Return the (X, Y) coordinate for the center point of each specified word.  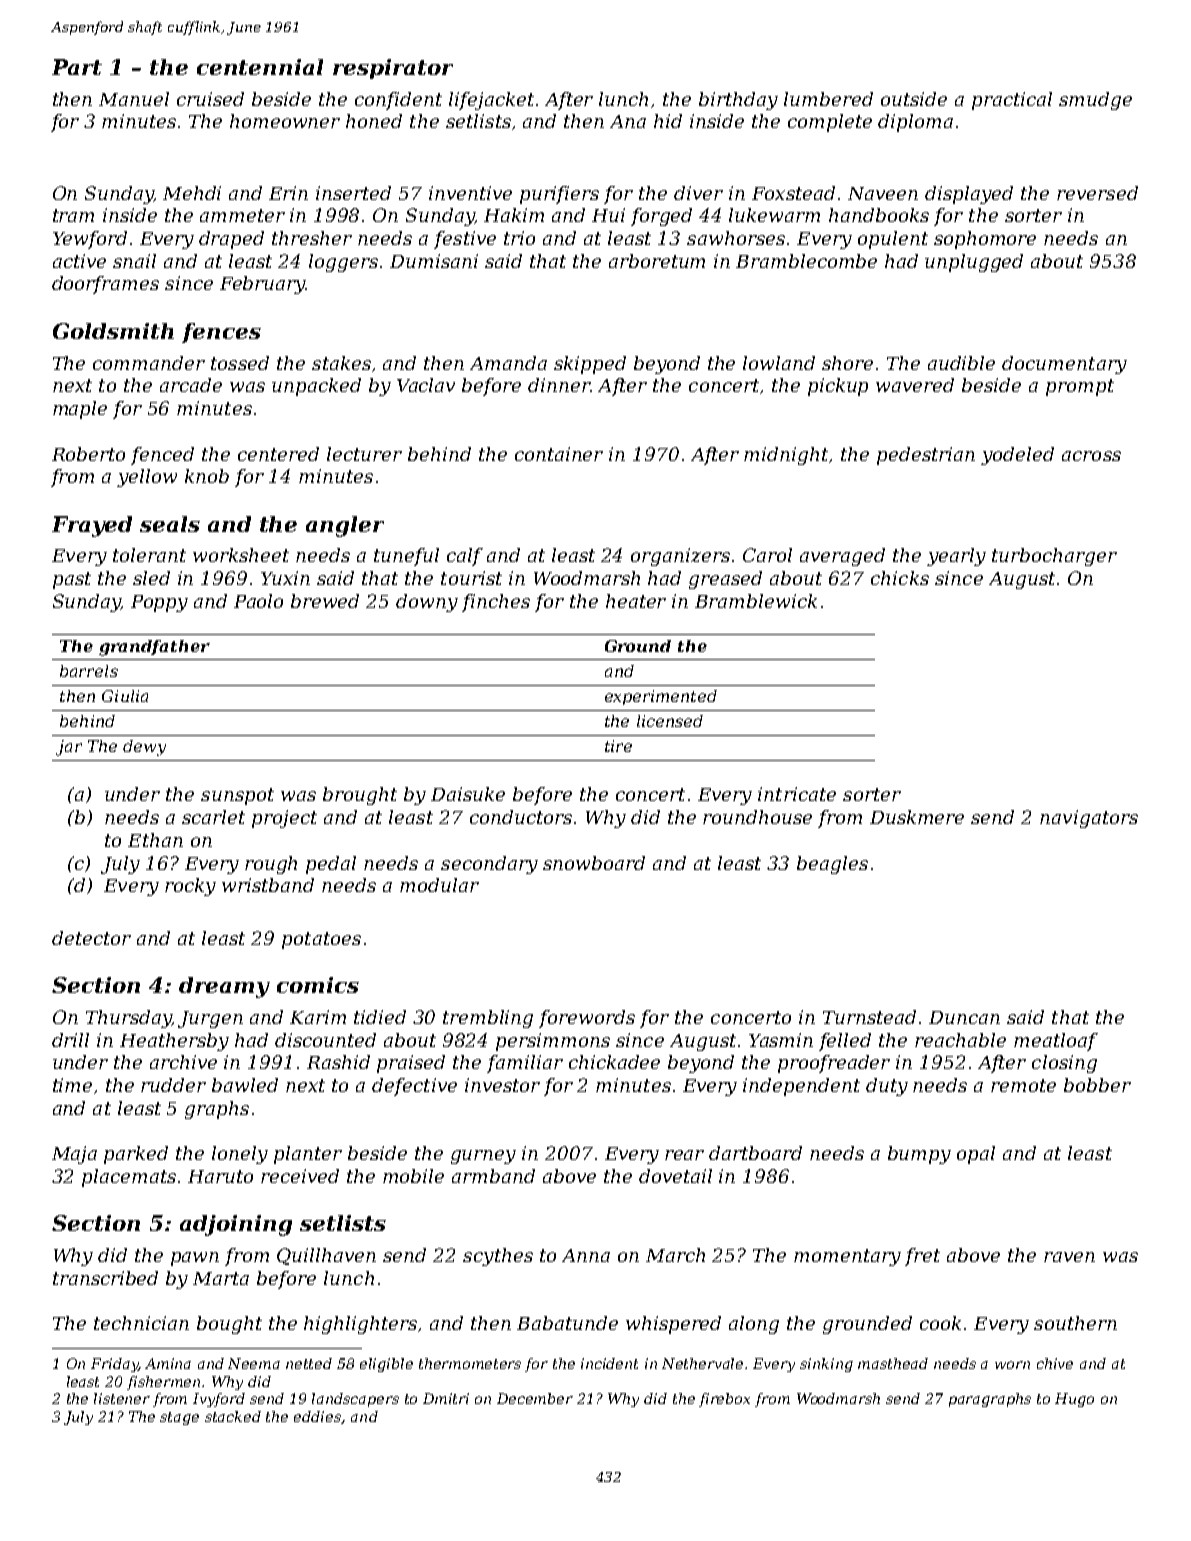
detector (91, 938)
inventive (470, 193)
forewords (587, 1019)
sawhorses (736, 238)
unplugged (974, 263)
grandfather (154, 648)
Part (77, 67)
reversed (1097, 193)
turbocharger (1054, 557)
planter (308, 1155)
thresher (312, 238)
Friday (114, 1365)
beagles (832, 865)
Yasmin (781, 1040)
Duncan (964, 1017)
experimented (661, 697)
